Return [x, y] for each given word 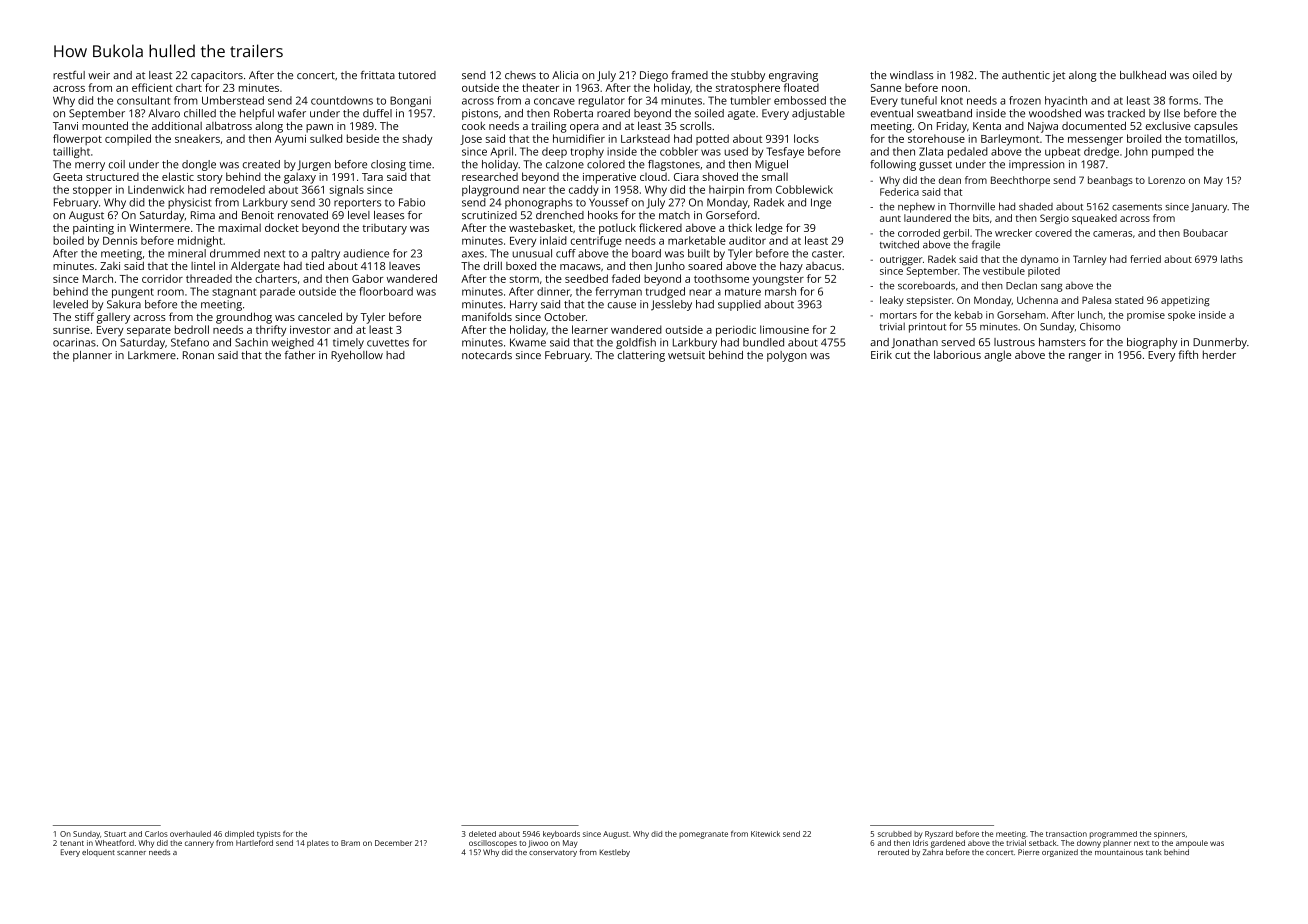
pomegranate [703, 835]
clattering [641, 356]
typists [269, 835]
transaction [1066, 834]
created [261, 164]
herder [1219, 354]
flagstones [674, 165]
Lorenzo [1166, 180]
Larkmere [152, 355]
